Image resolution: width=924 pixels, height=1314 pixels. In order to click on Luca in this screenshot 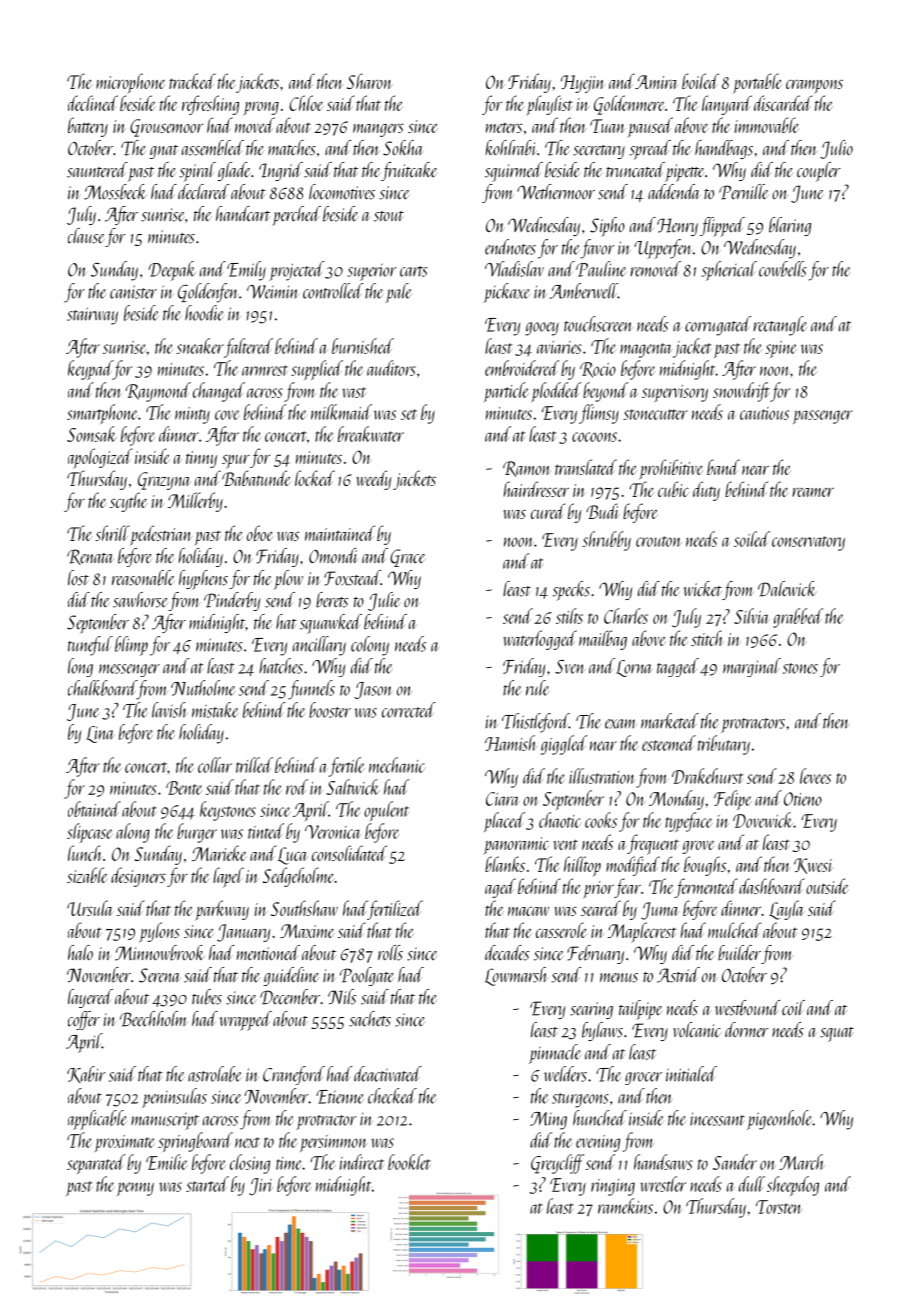, I will do `click(292, 856)`.
